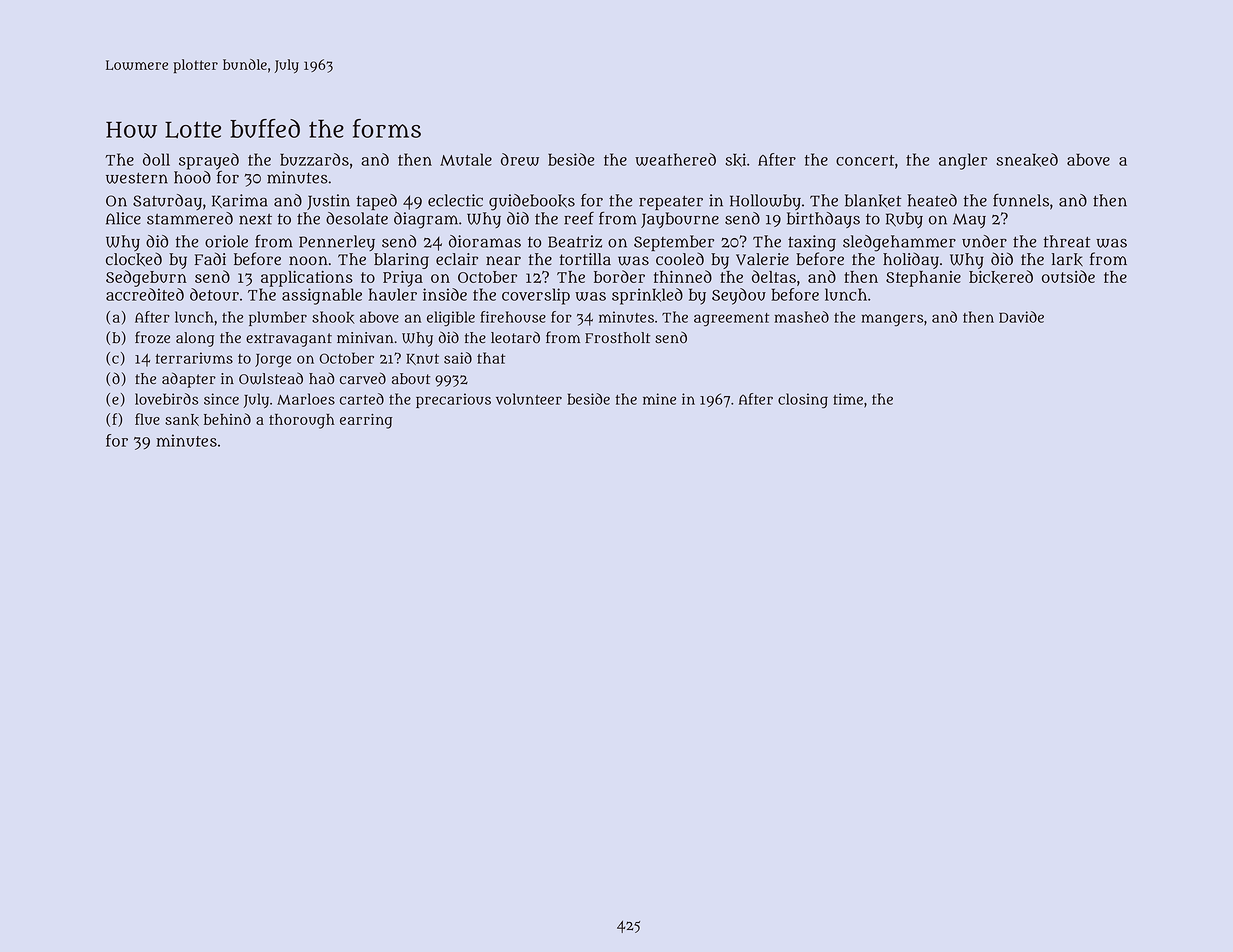  I want to click on firehouse, so click(513, 317).
